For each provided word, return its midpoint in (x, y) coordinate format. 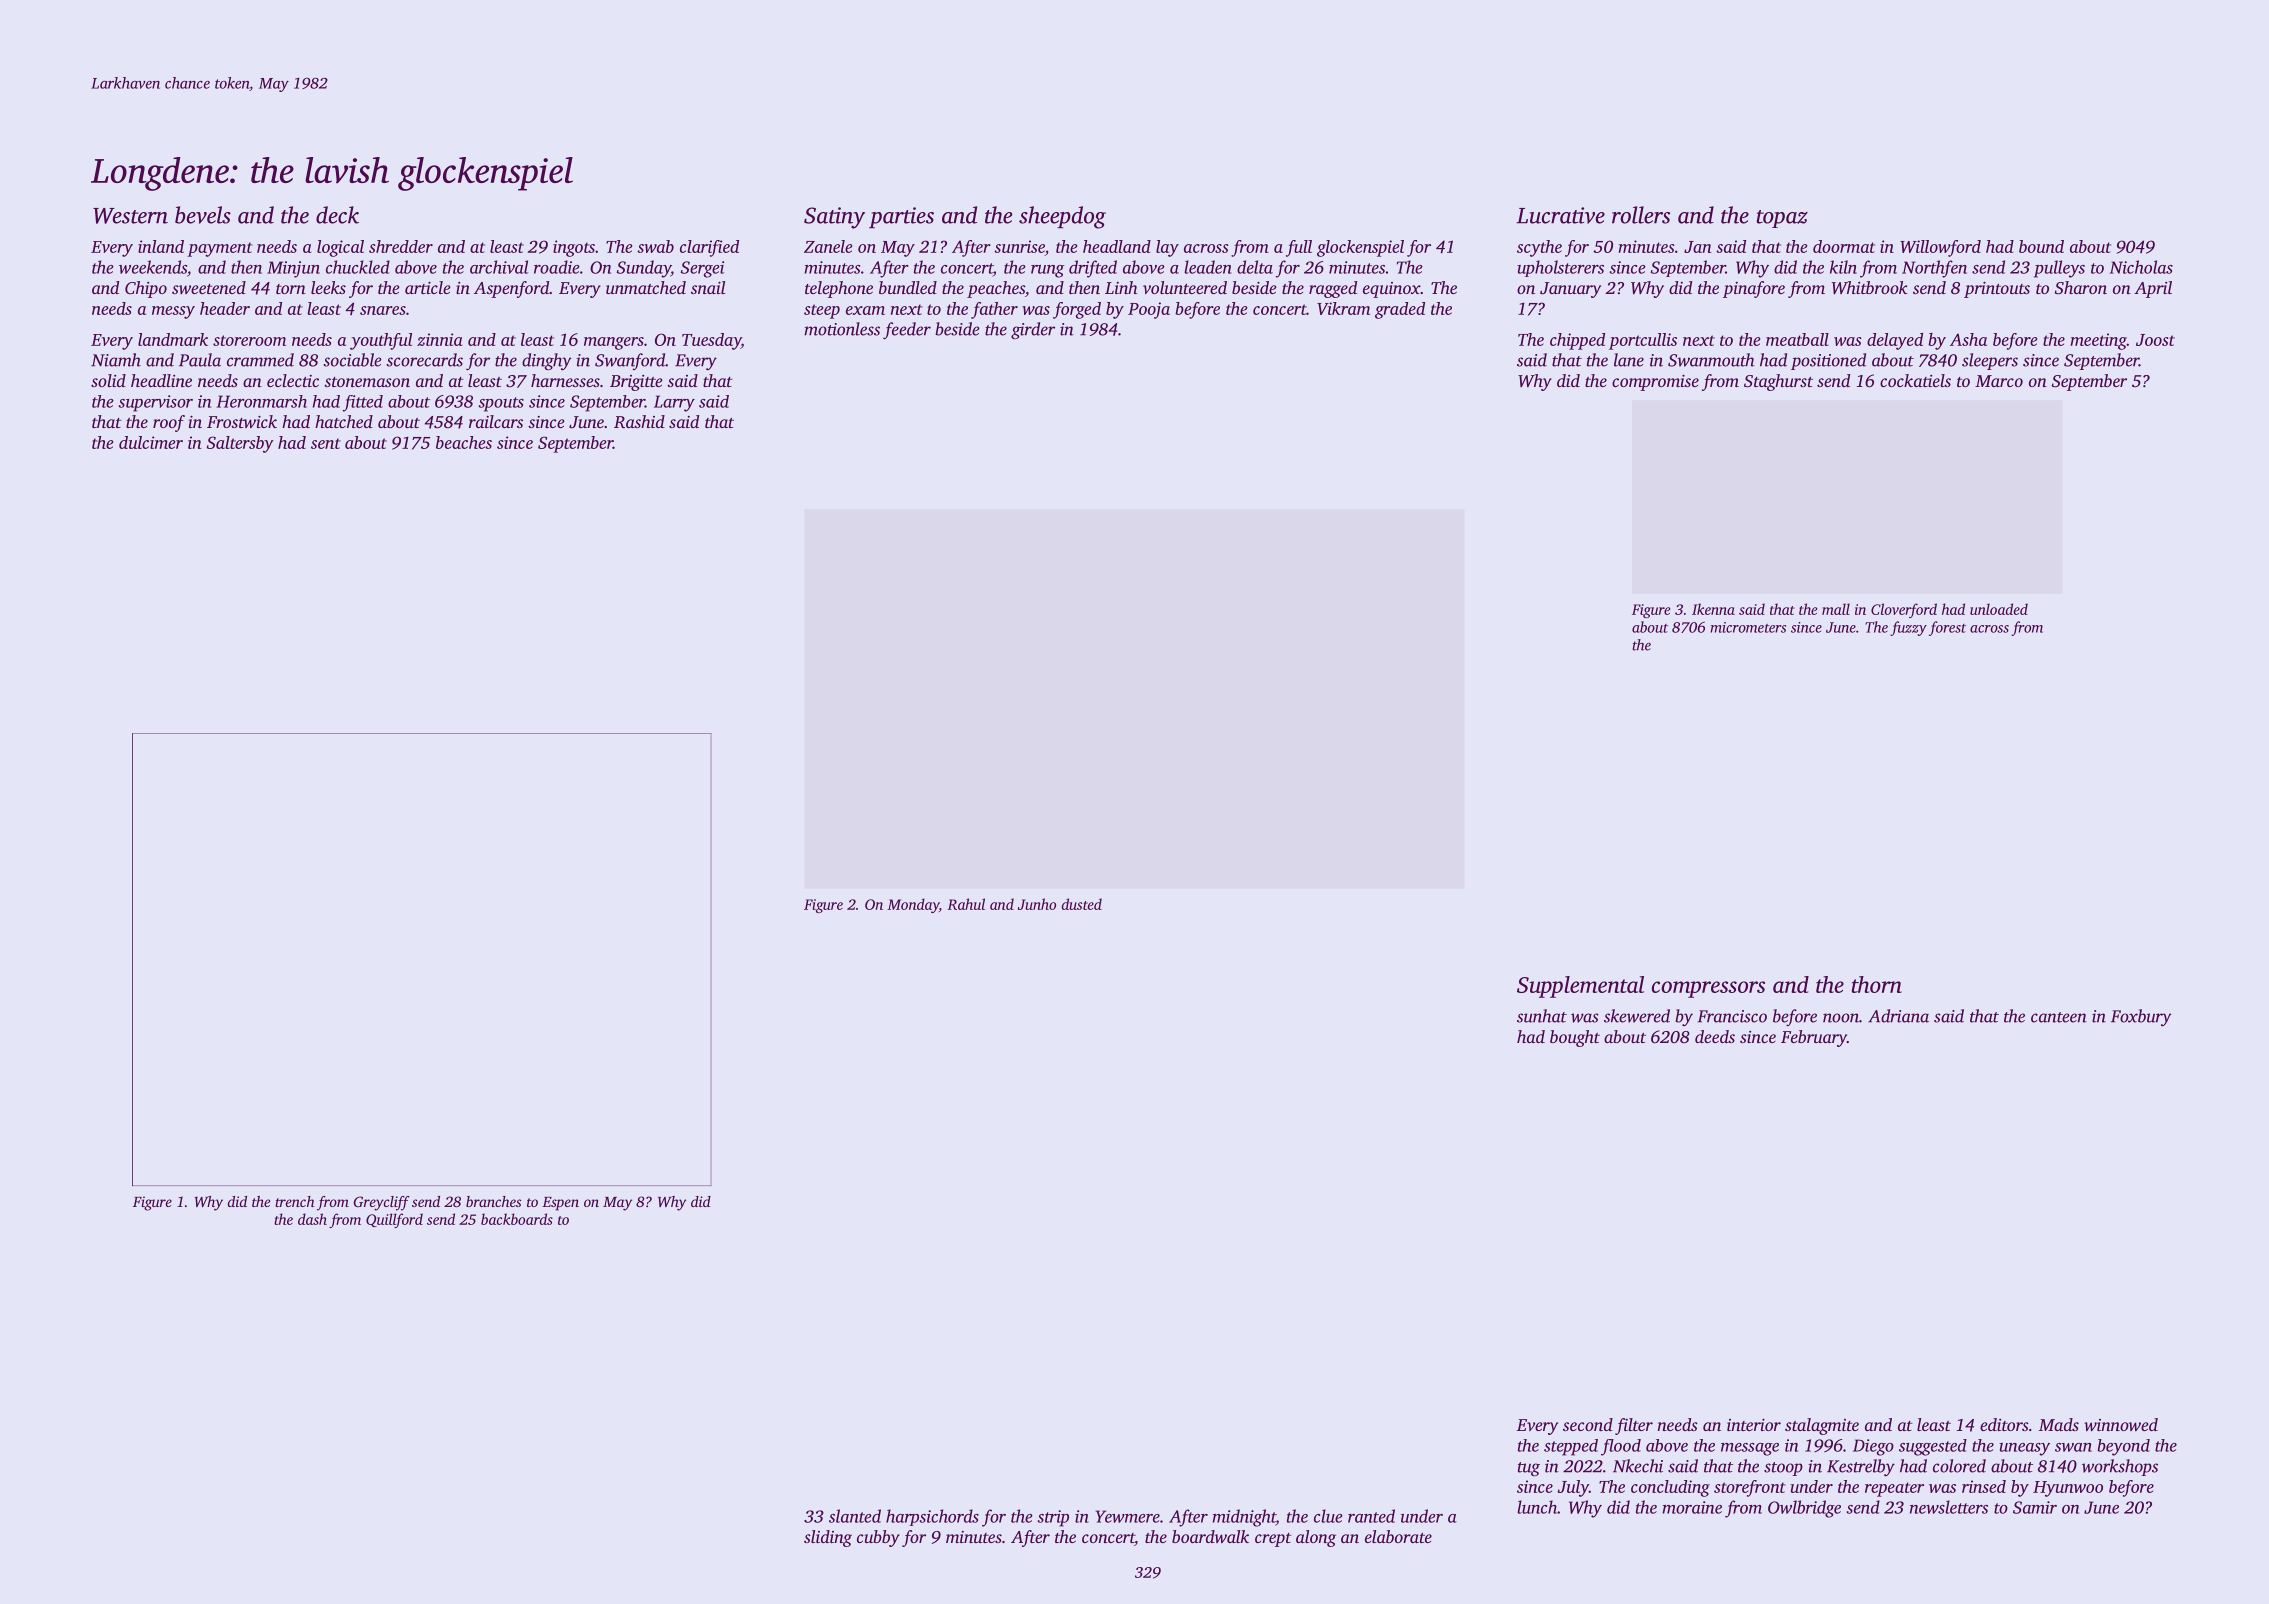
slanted (855, 1516)
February (1814, 1038)
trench (294, 1201)
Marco (1999, 381)
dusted (1082, 904)
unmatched (646, 287)
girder (1033, 331)
